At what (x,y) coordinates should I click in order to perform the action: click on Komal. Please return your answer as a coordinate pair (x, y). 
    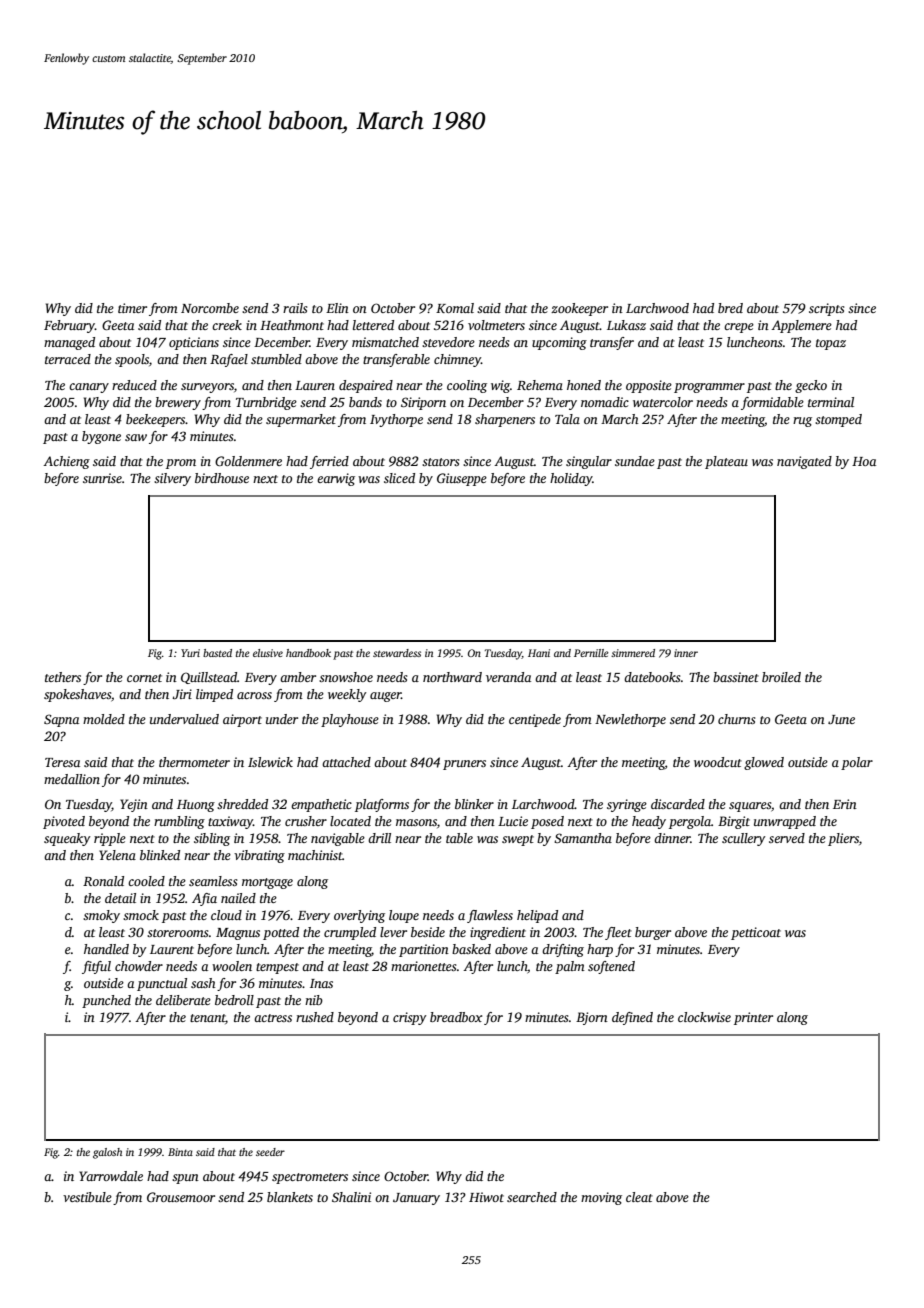
    Looking at the image, I should click on (455, 308).
